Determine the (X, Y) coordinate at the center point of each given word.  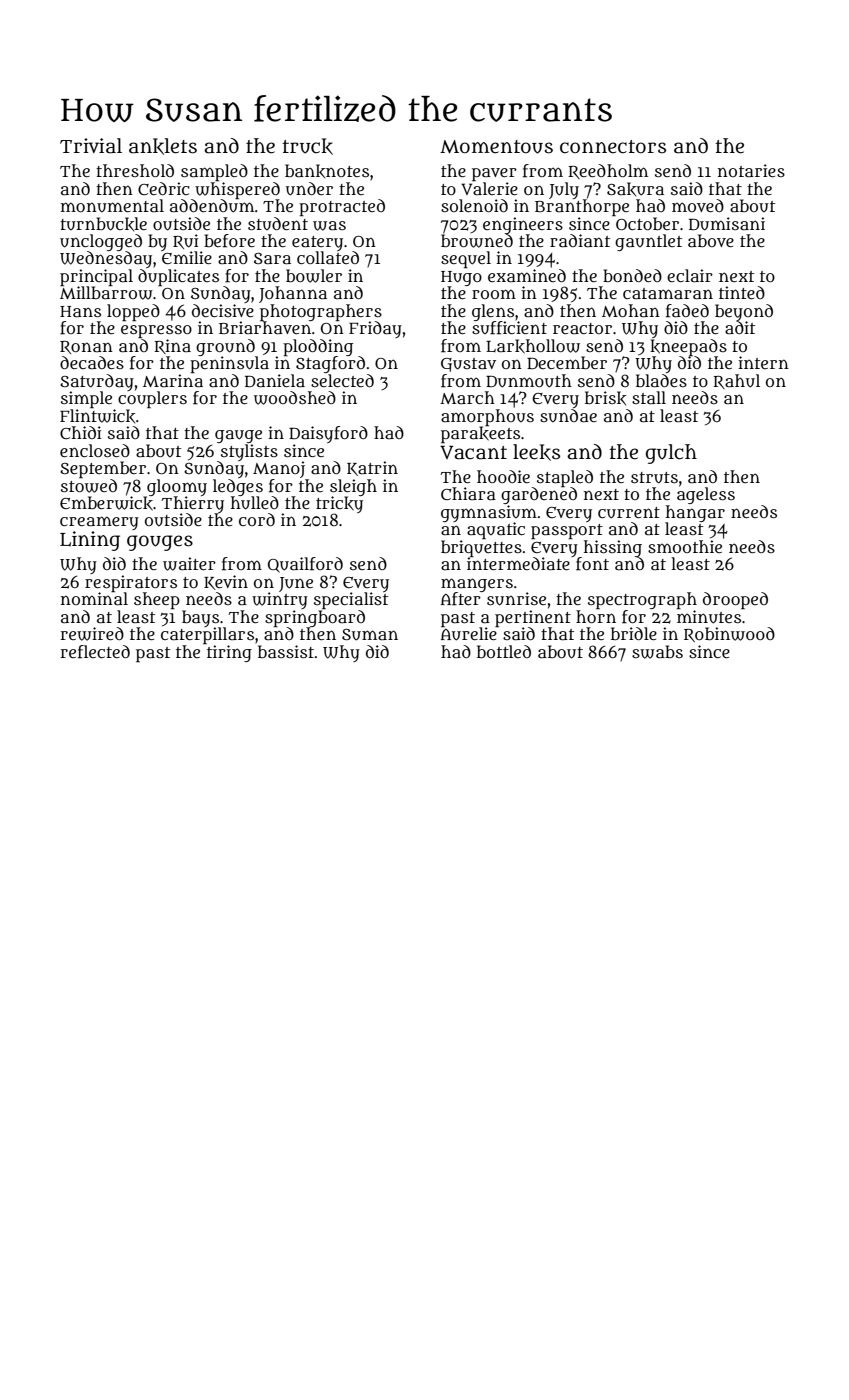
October (647, 223)
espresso (156, 331)
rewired (92, 634)
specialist (351, 600)
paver (494, 174)
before (229, 241)
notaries (751, 171)
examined (527, 276)
